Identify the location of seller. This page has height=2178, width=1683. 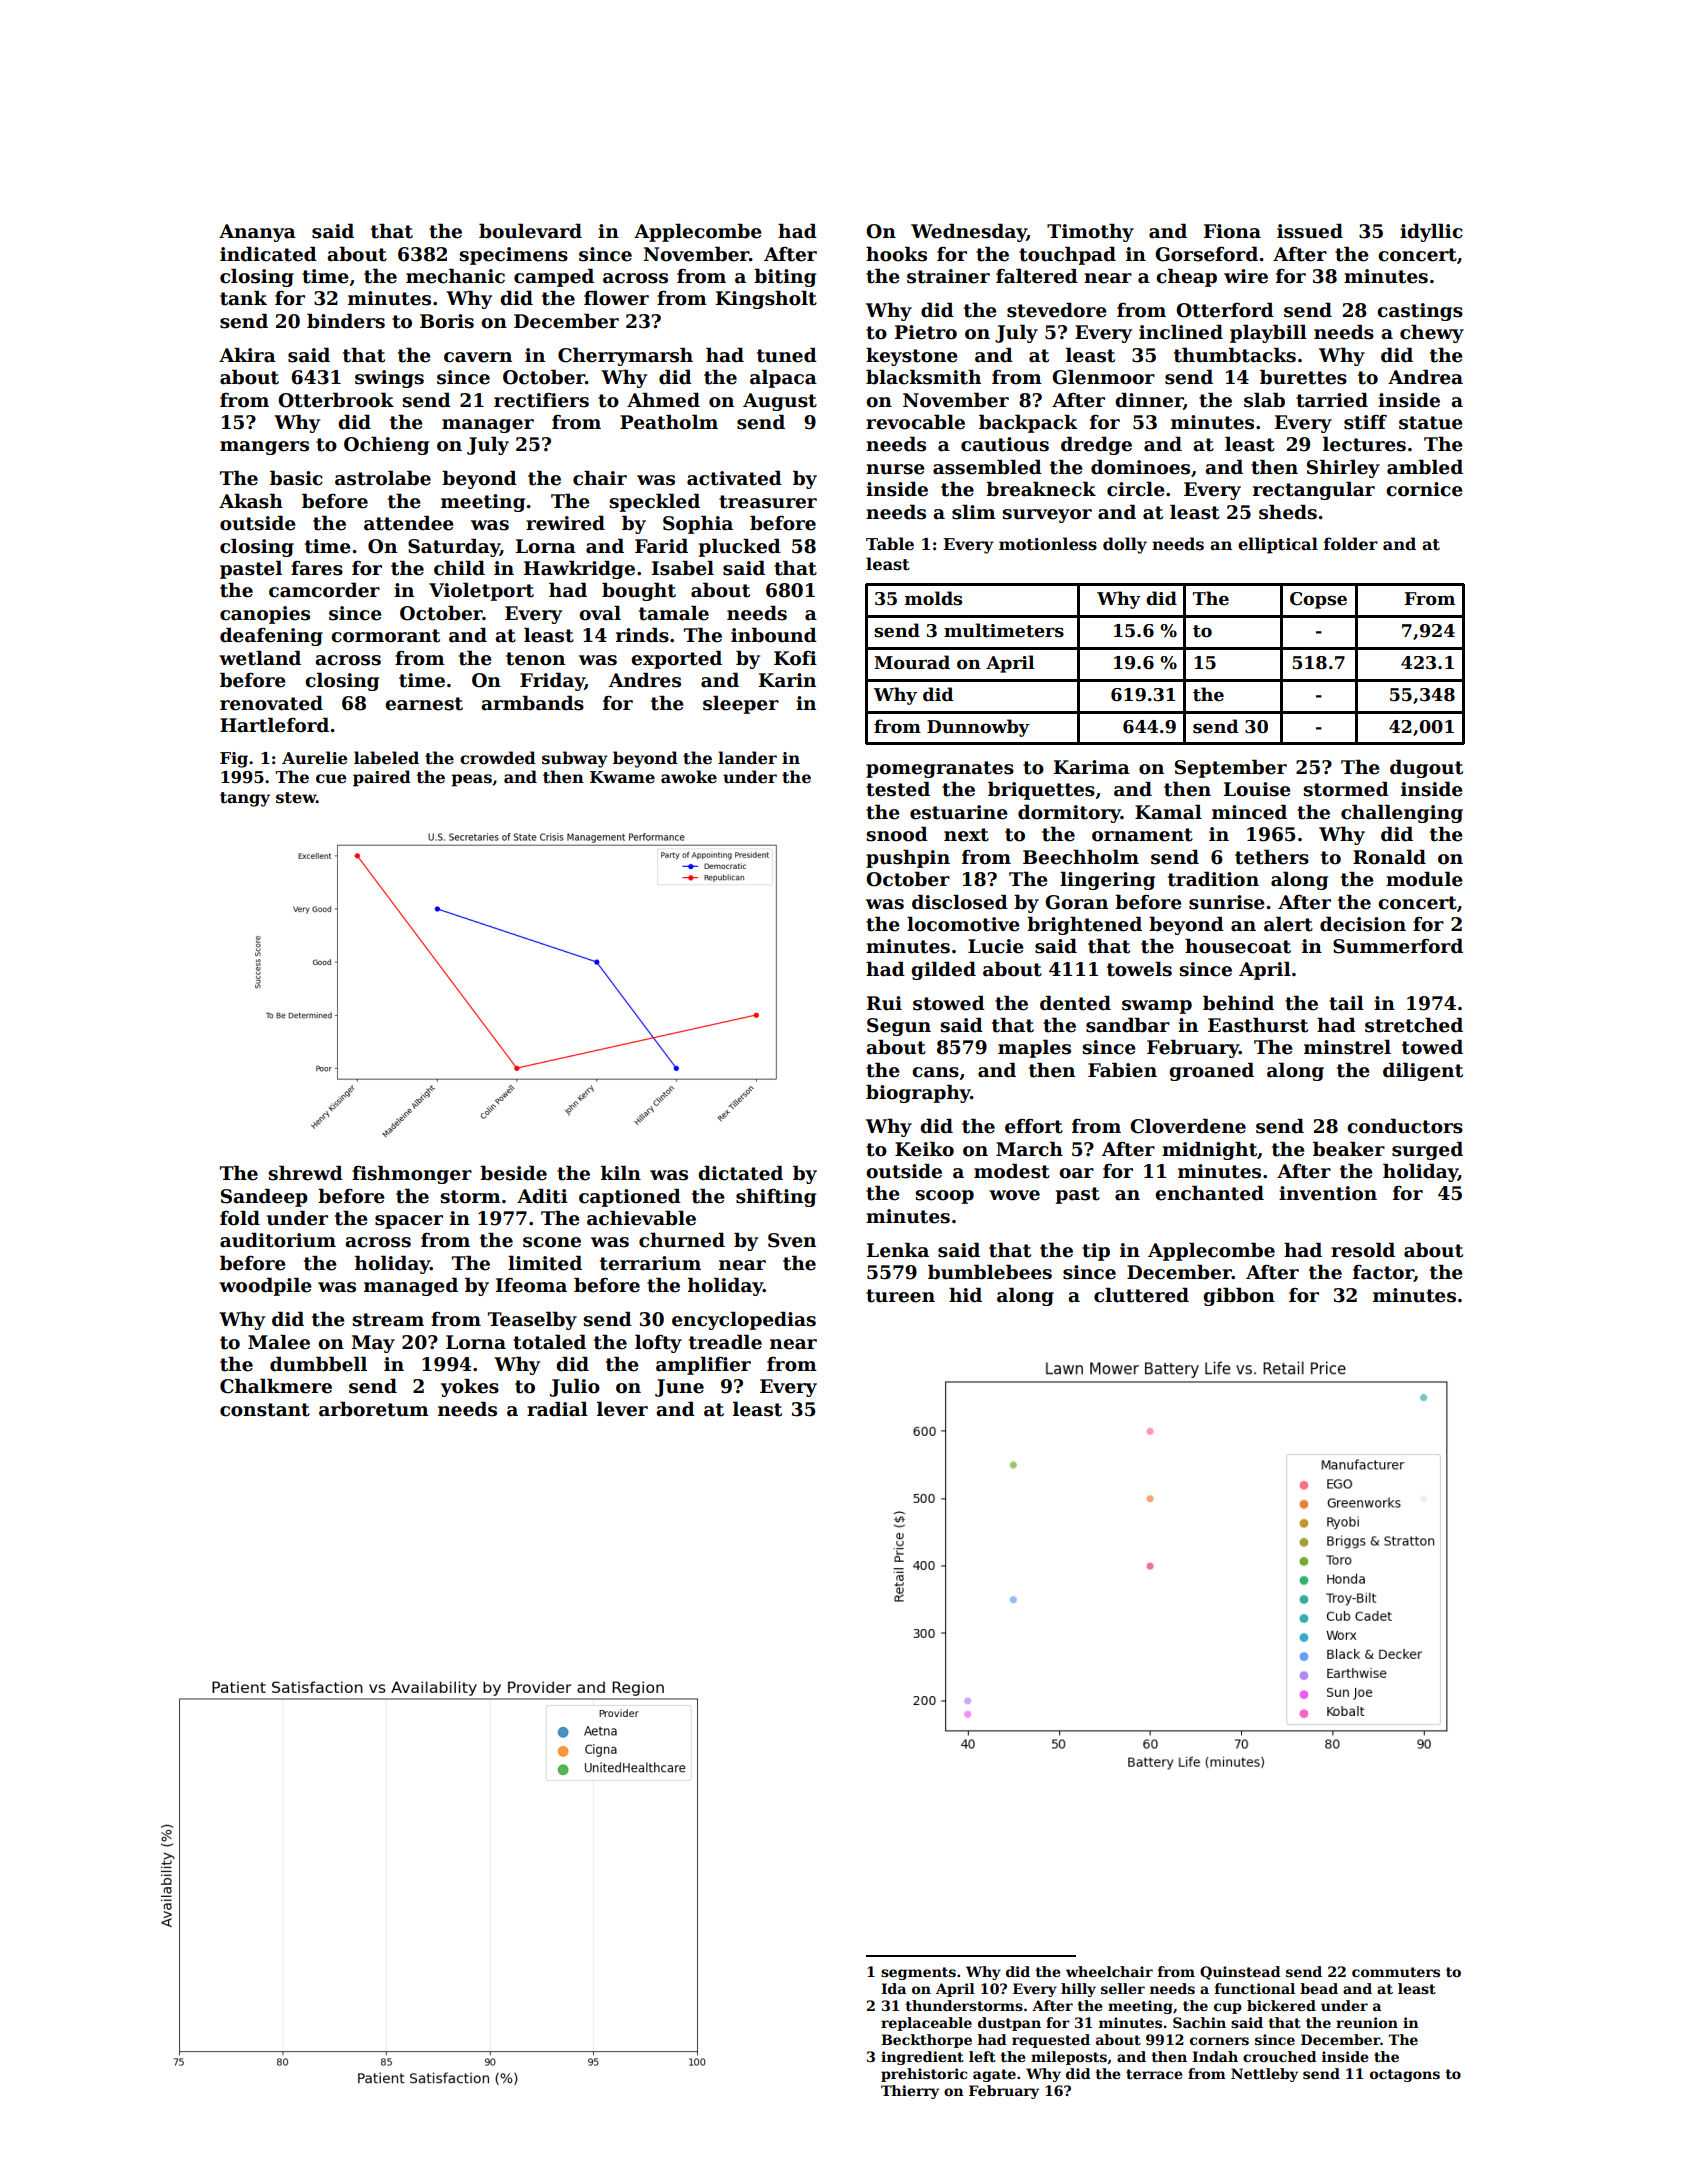
(1123, 1988).
